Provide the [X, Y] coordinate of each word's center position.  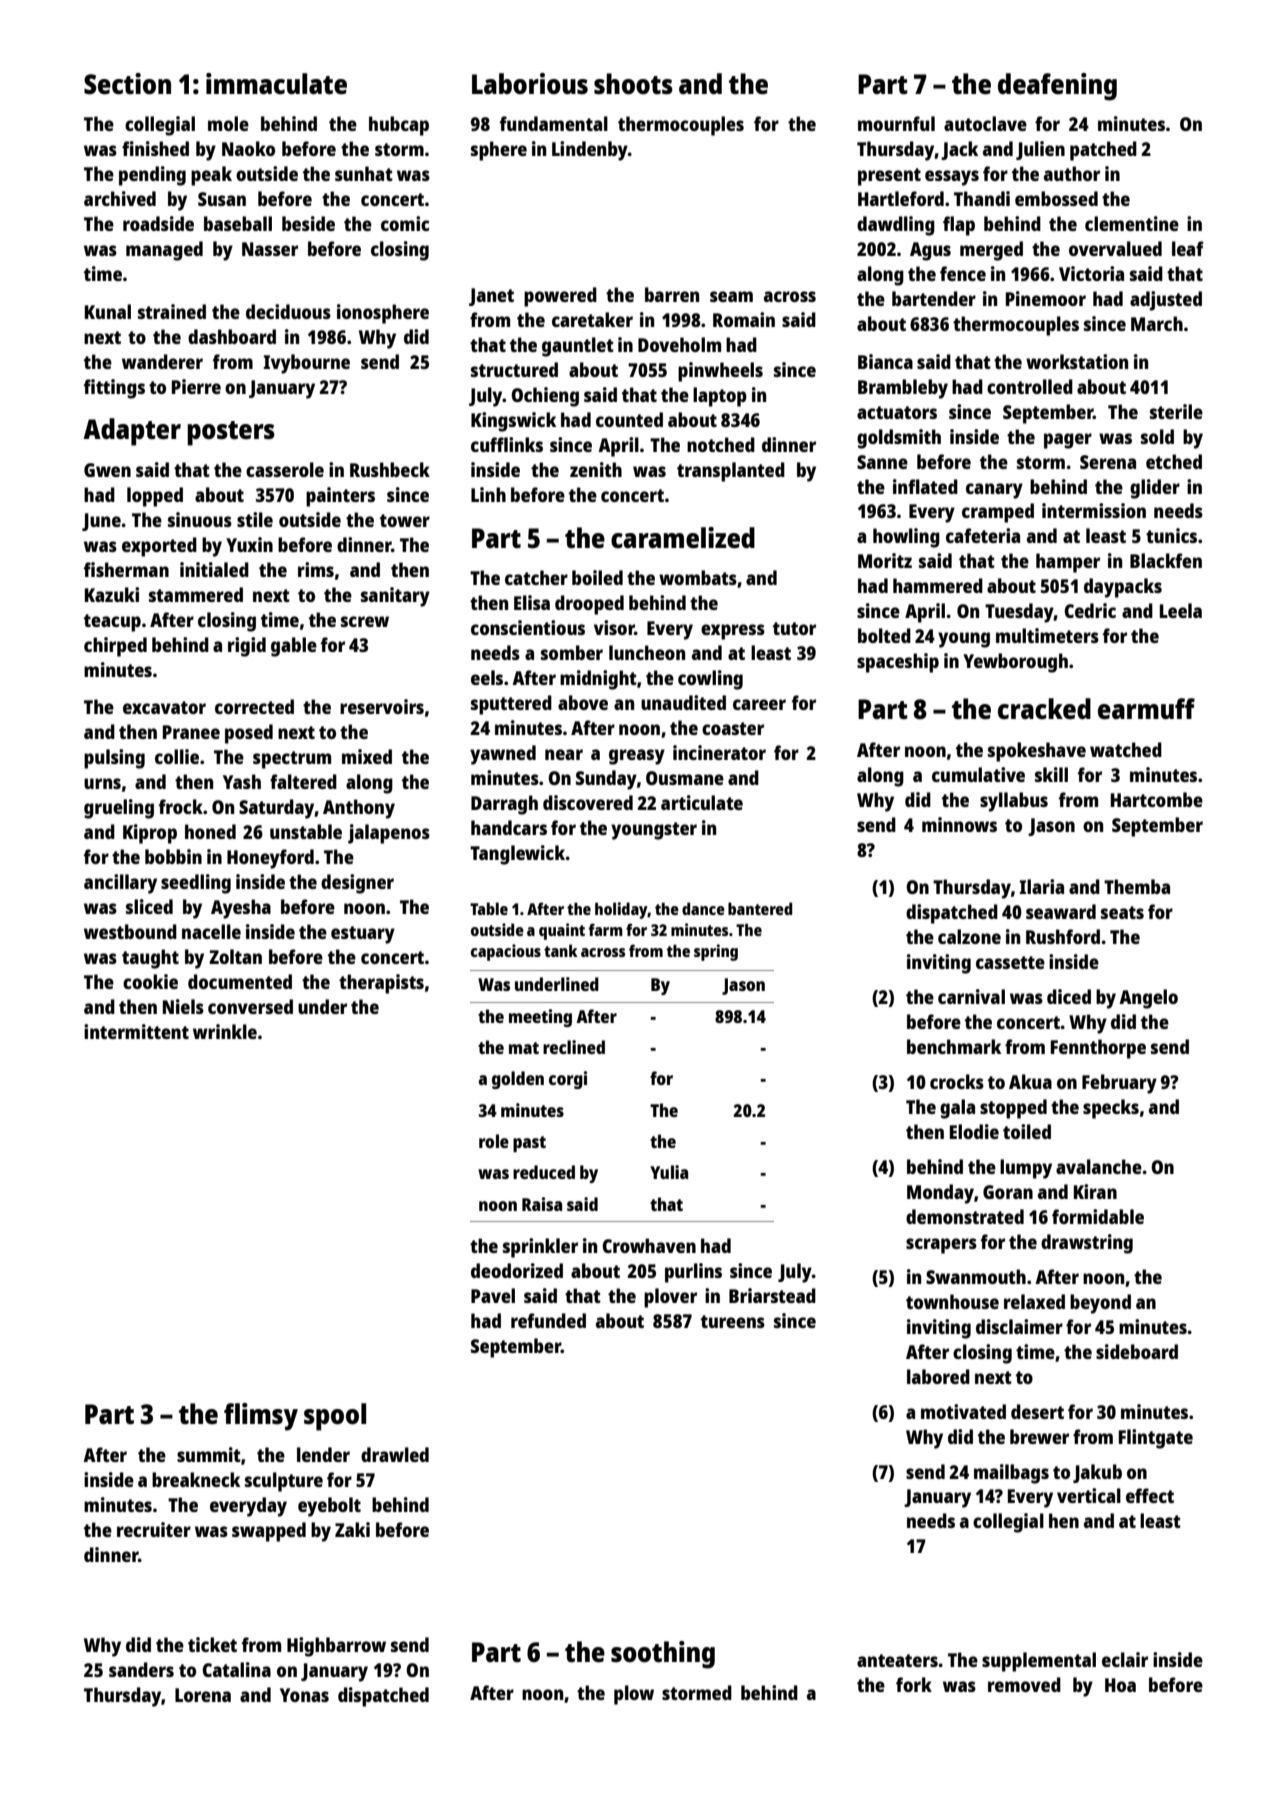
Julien [1040, 150]
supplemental [1039, 1662]
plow [634, 1695]
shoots [633, 83]
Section [127, 83]
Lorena [203, 1695]
